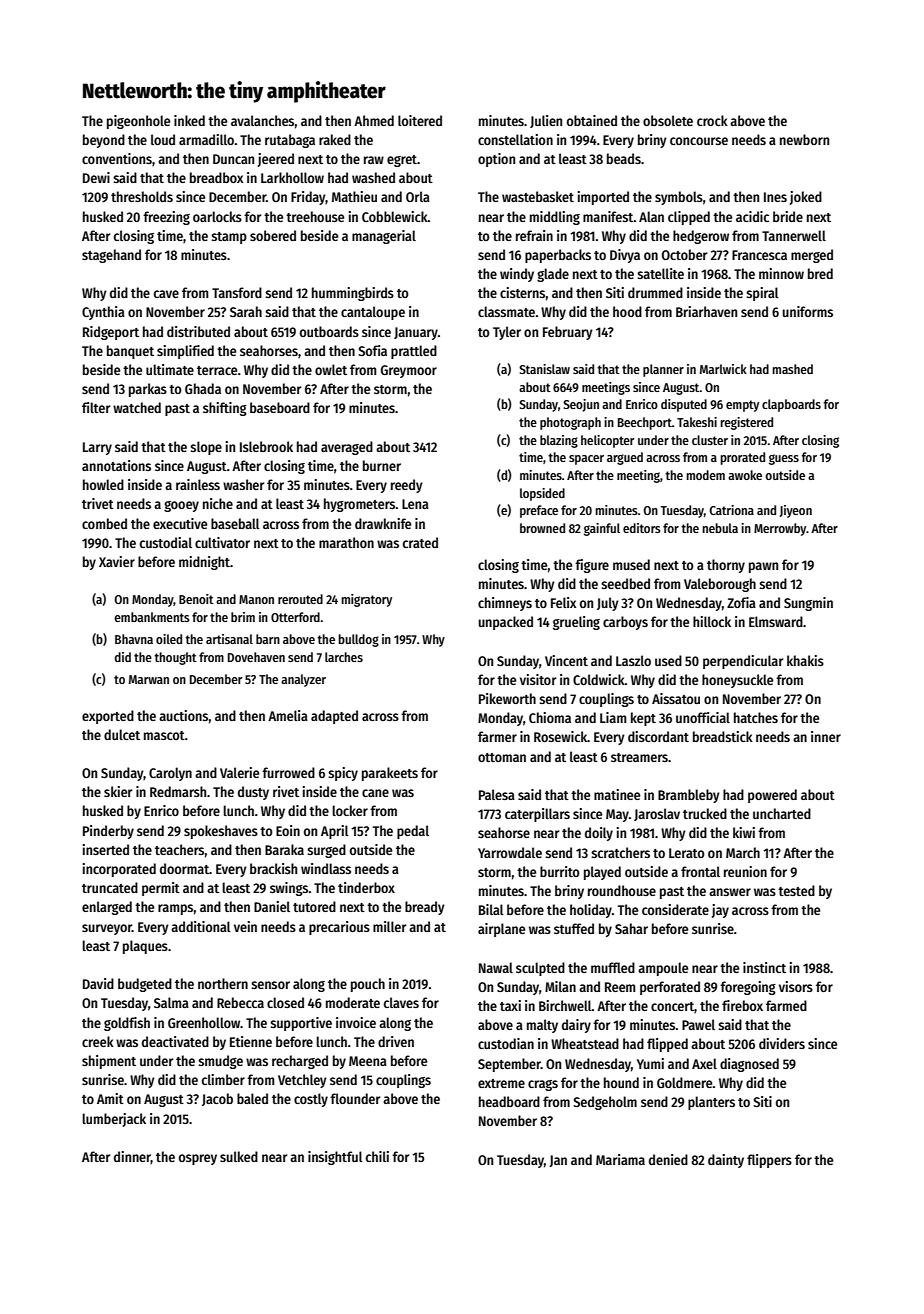  I want to click on Yarrowdale, so click(510, 852).
